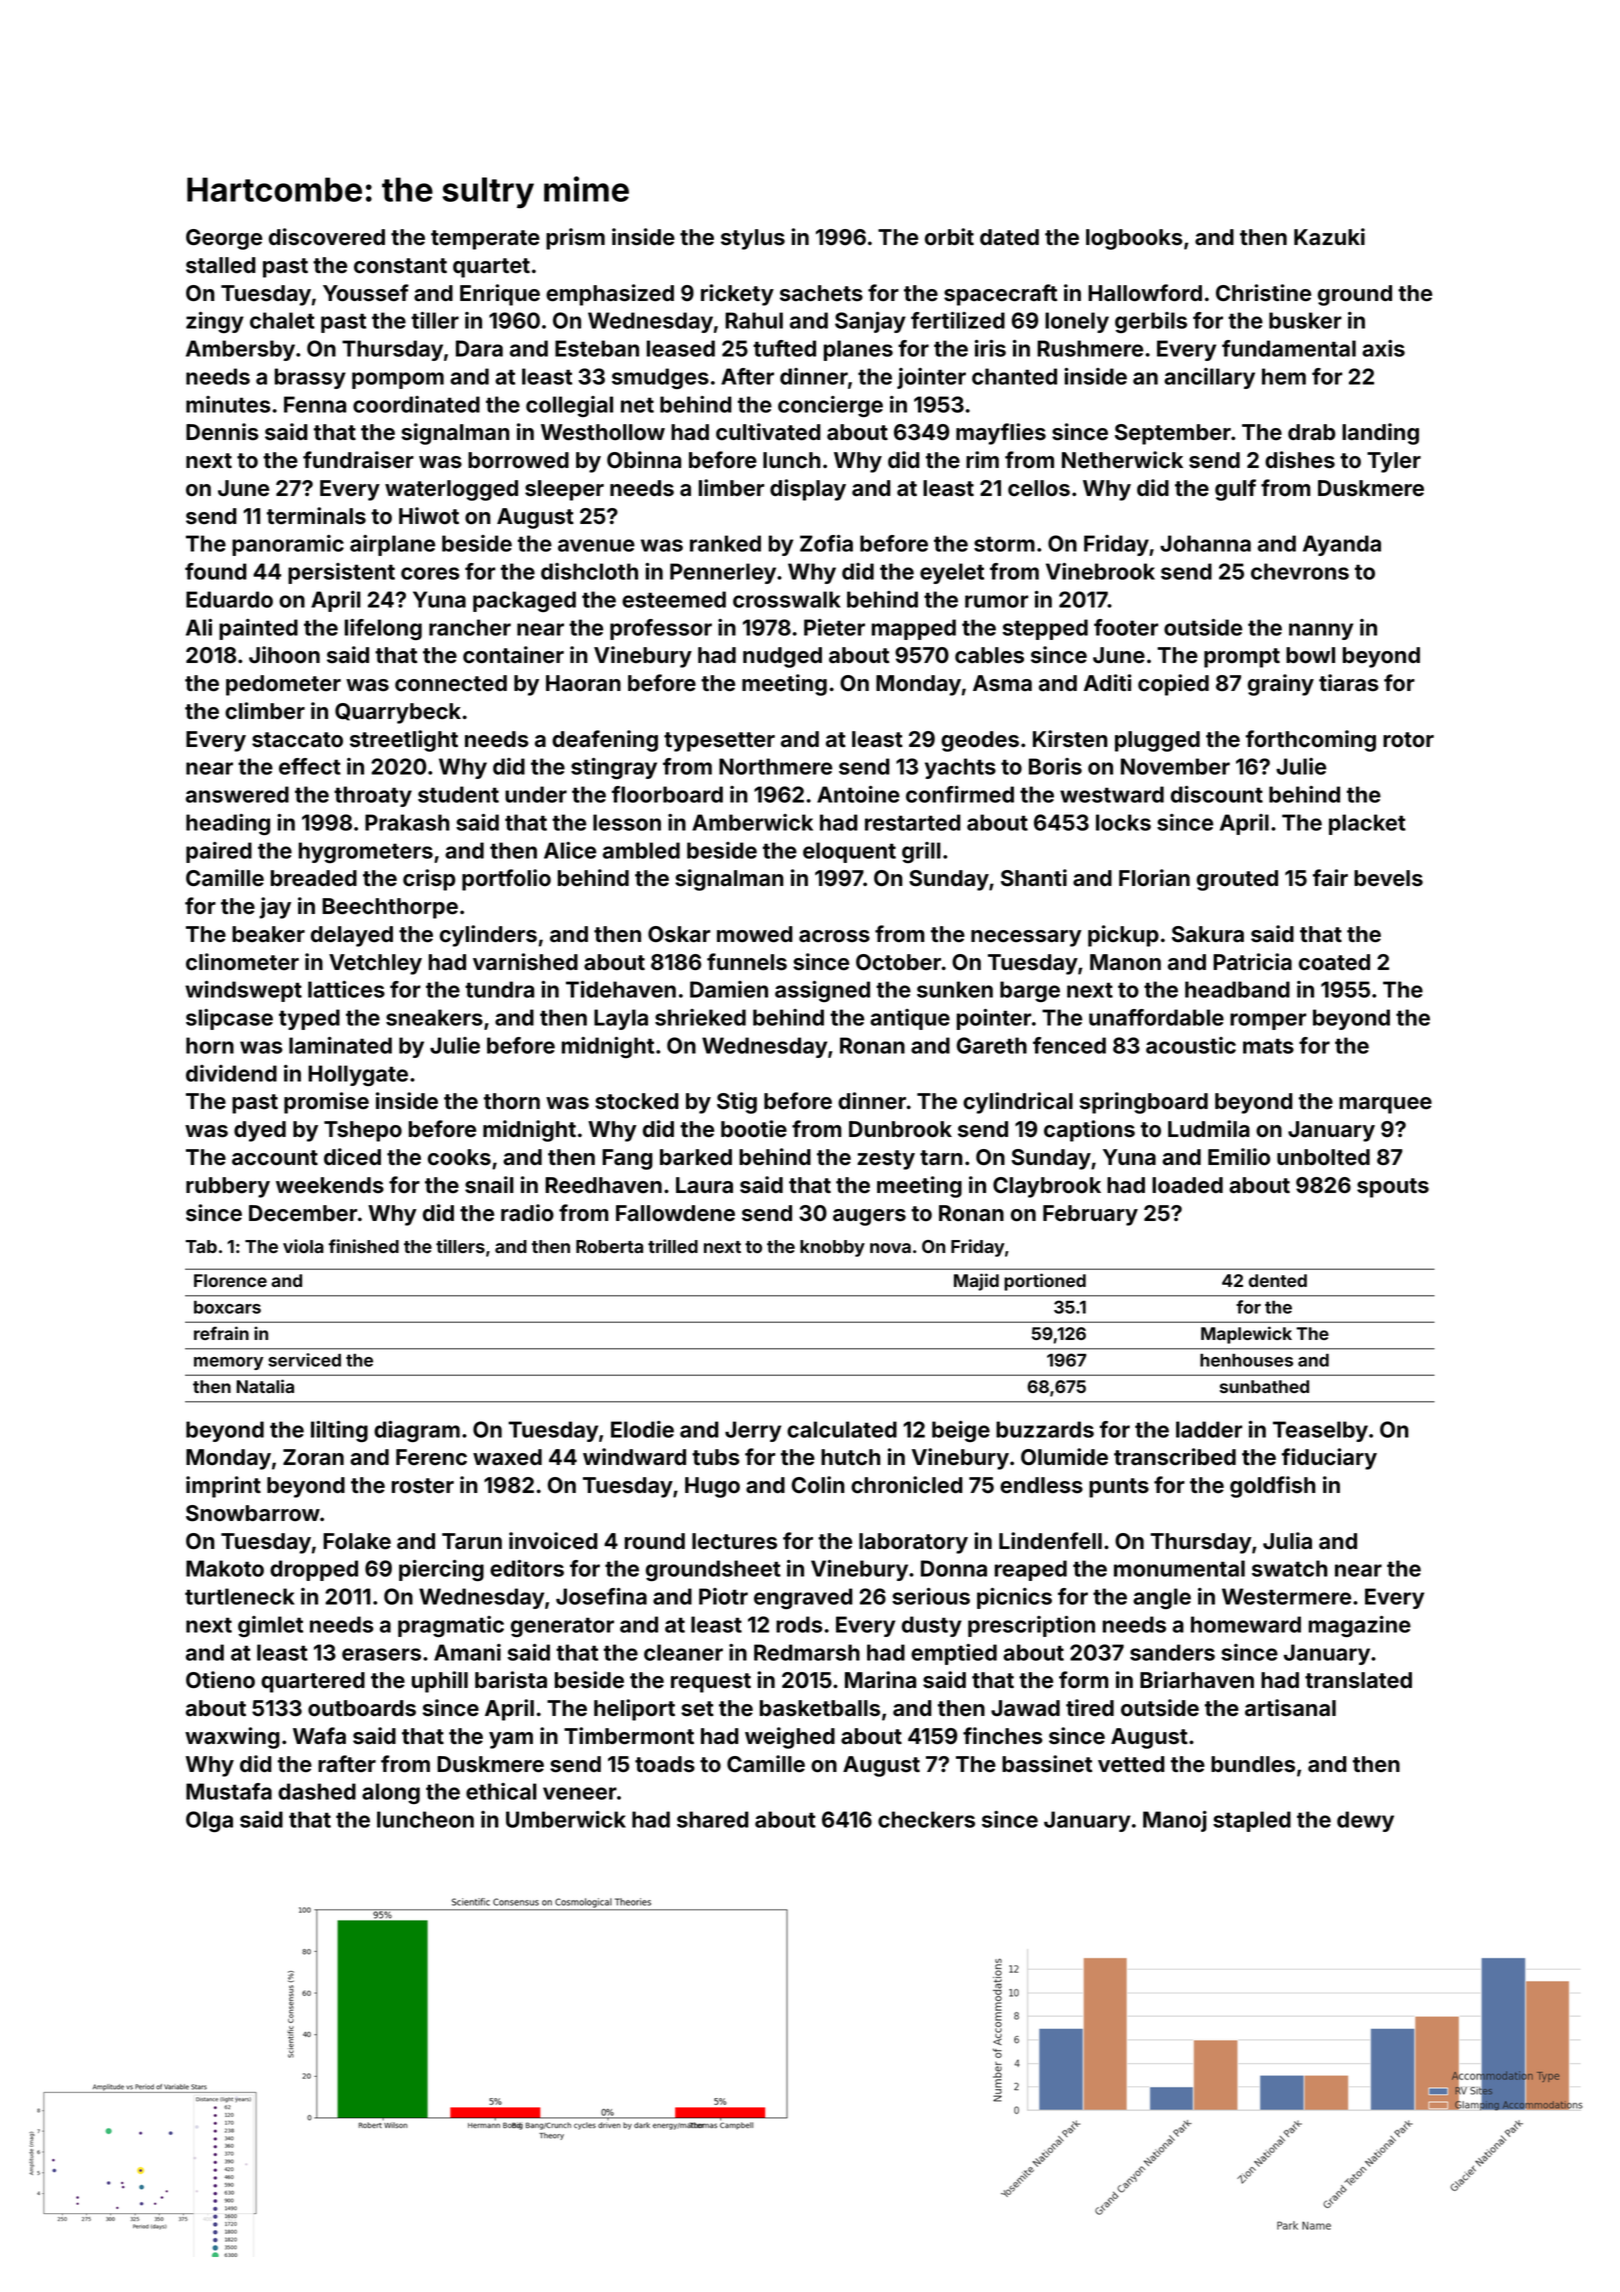 The height and width of the image is (2292, 1620). I want to click on Kazuki, so click(1329, 237).
